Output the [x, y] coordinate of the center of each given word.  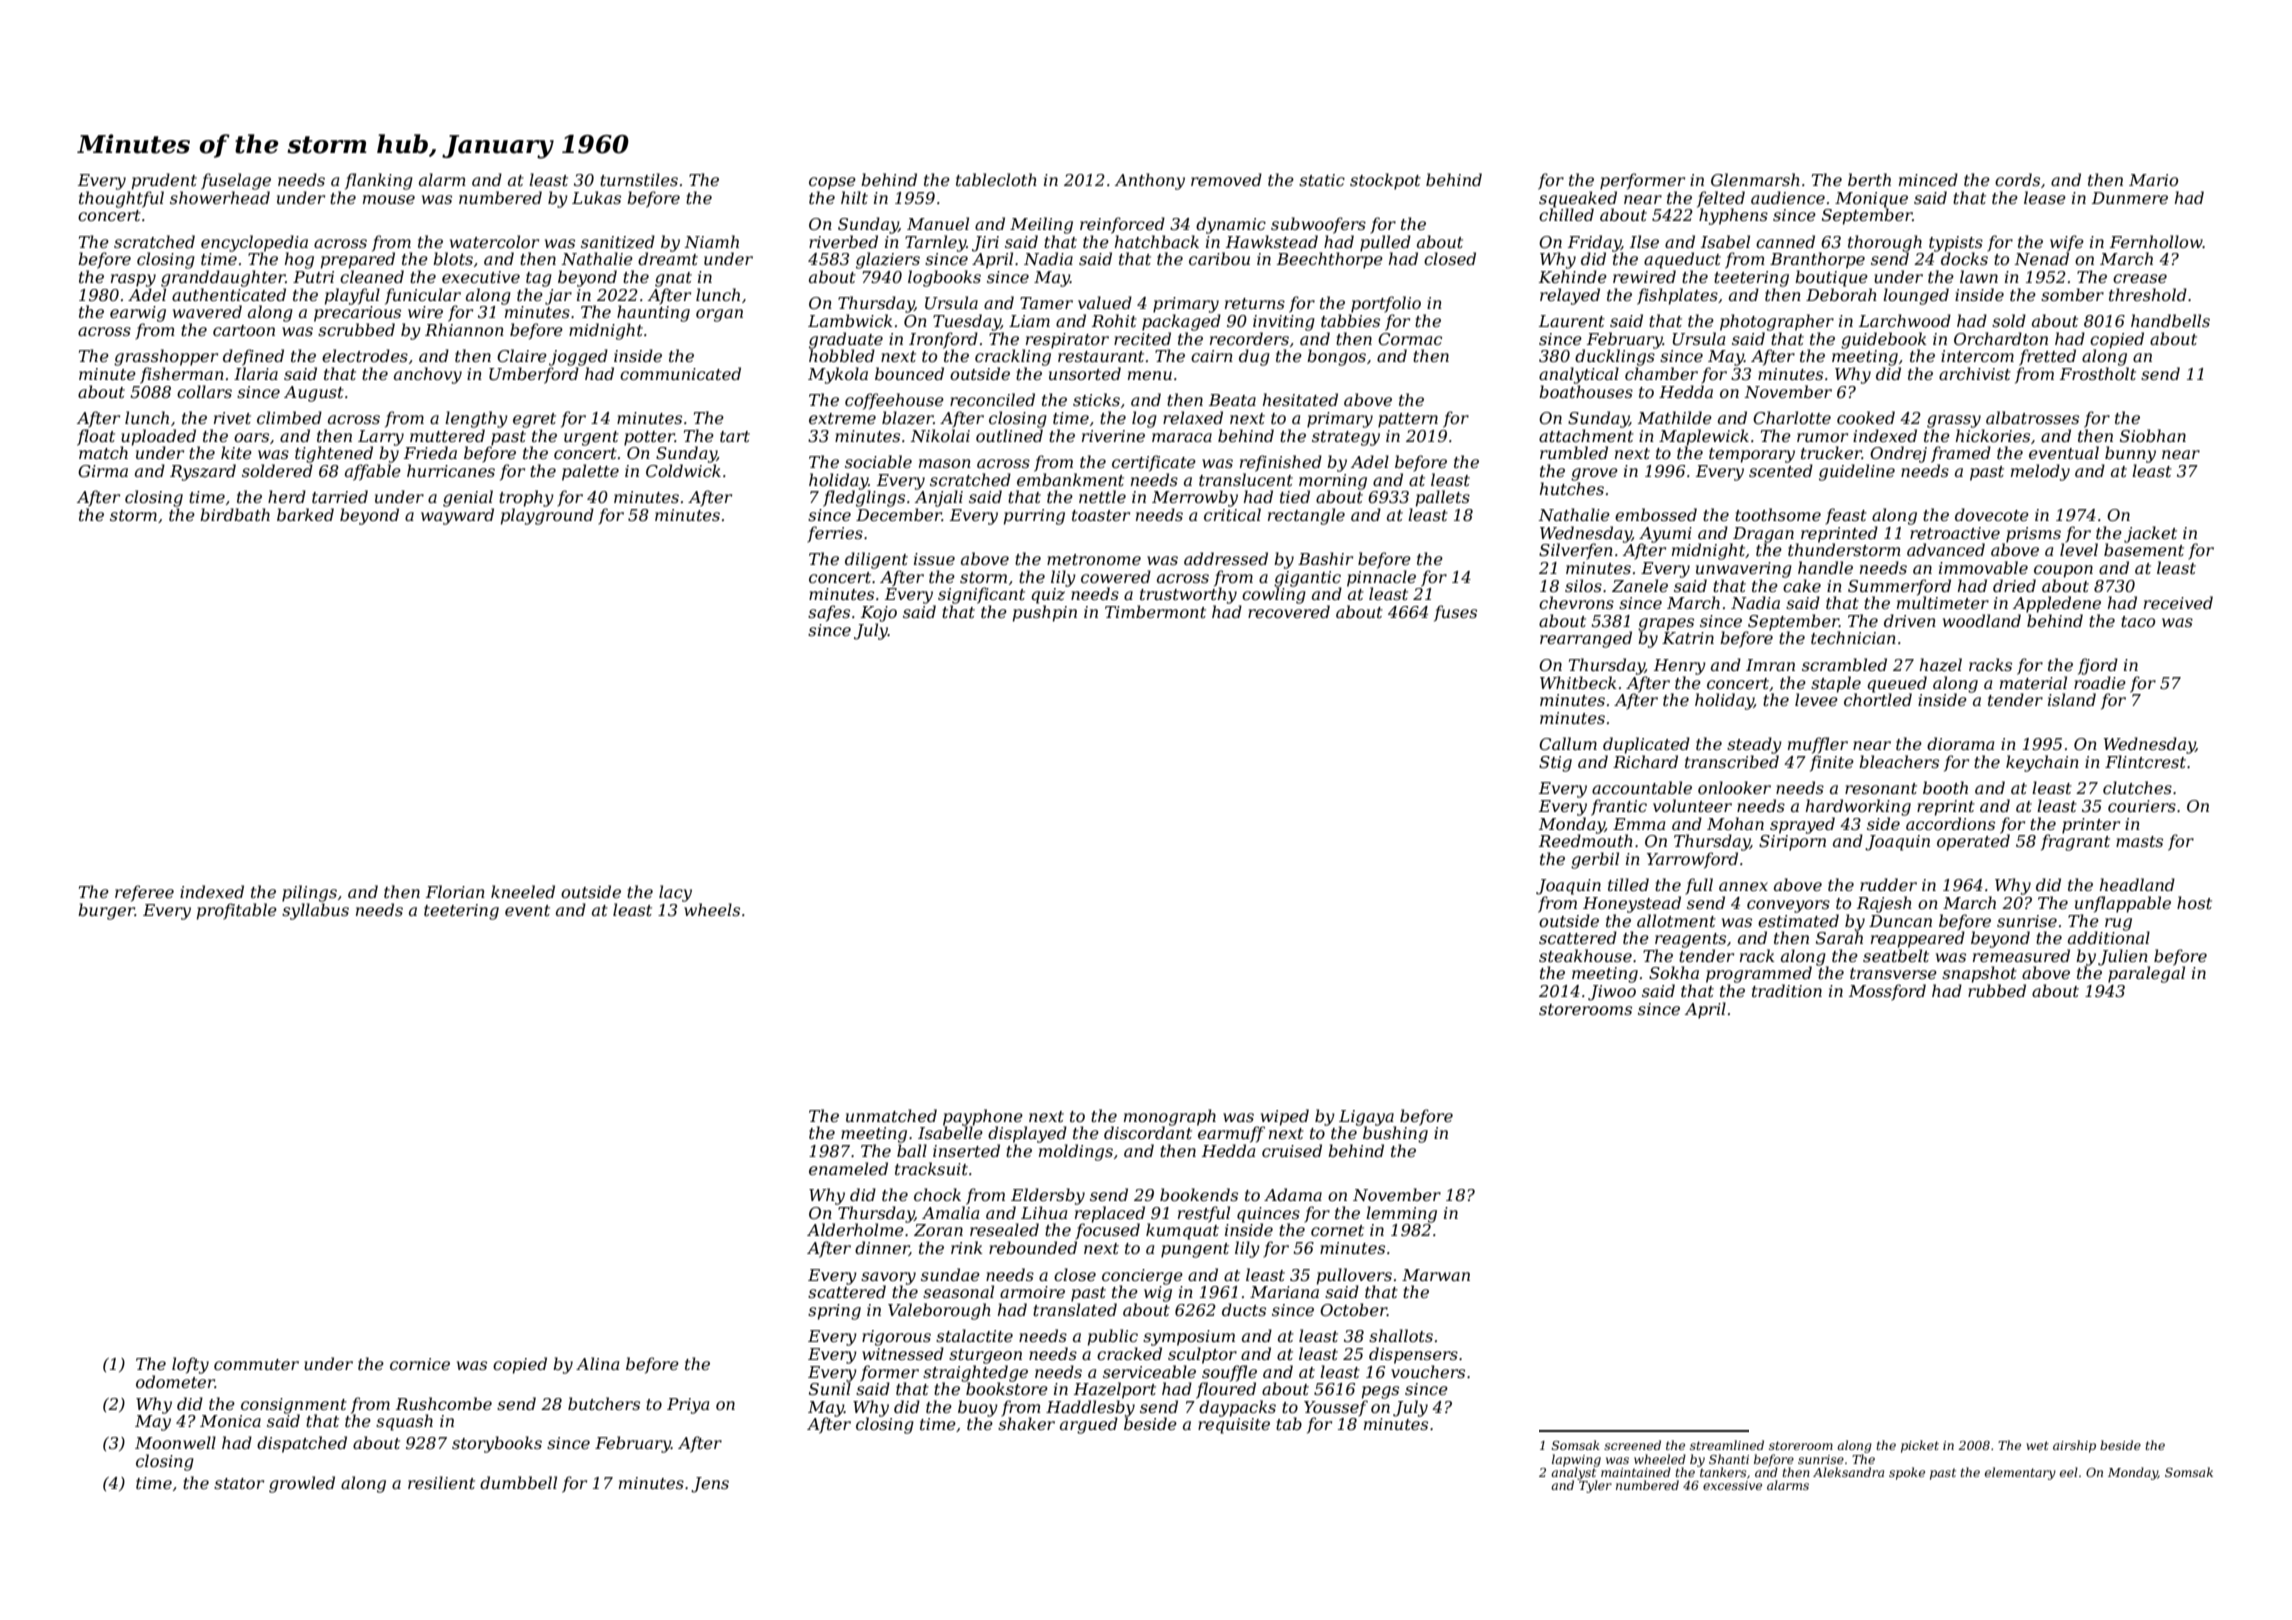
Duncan [1900, 921]
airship [2074, 1446]
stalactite [974, 1335]
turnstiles [639, 179]
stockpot [1385, 181]
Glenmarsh [1755, 179]
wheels [712, 909]
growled [302, 1484]
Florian [455, 891]
